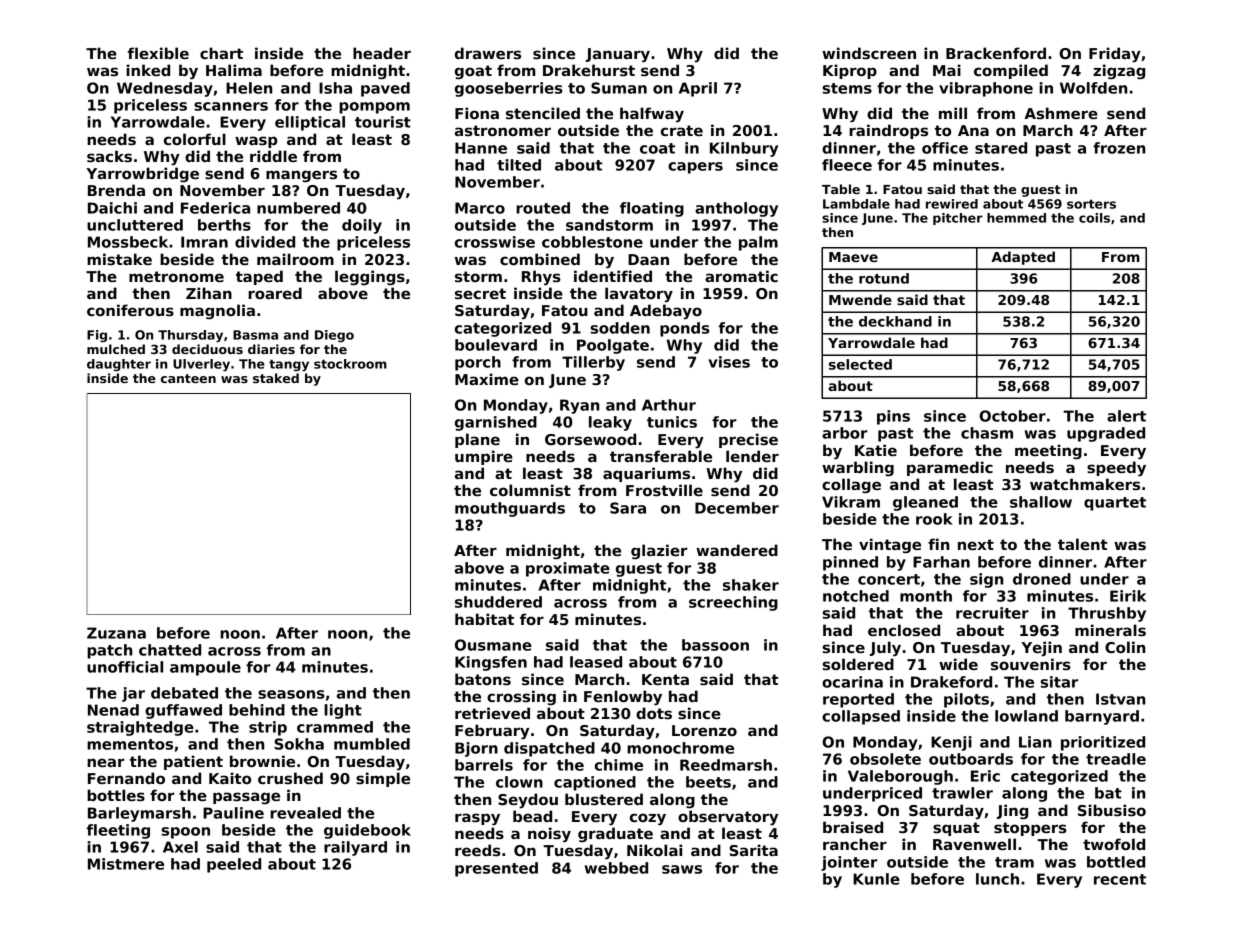 This screenshot has width=1233, height=952. I want to click on glazier, so click(659, 551).
